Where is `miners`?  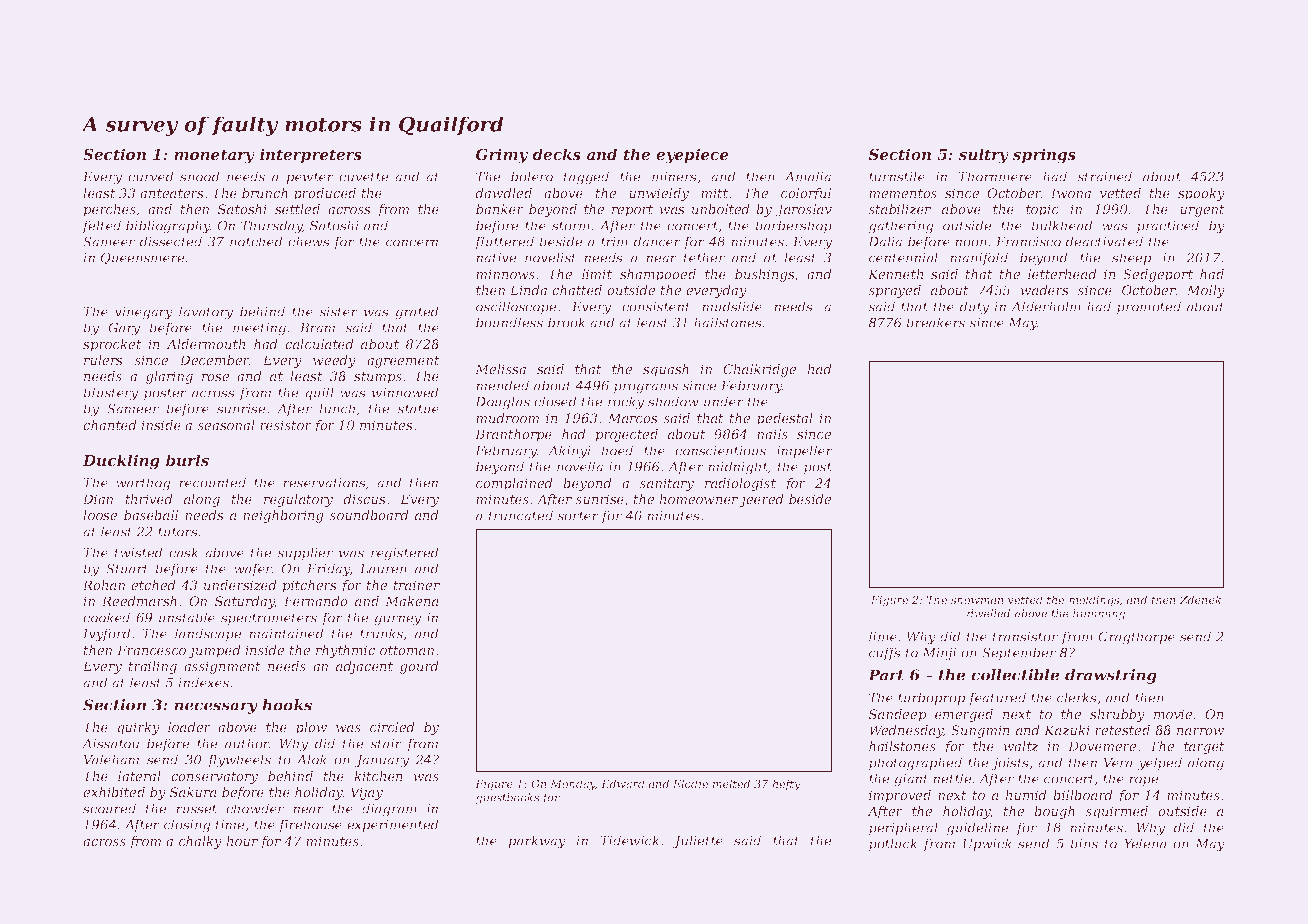 miners is located at coordinates (674, 177).
